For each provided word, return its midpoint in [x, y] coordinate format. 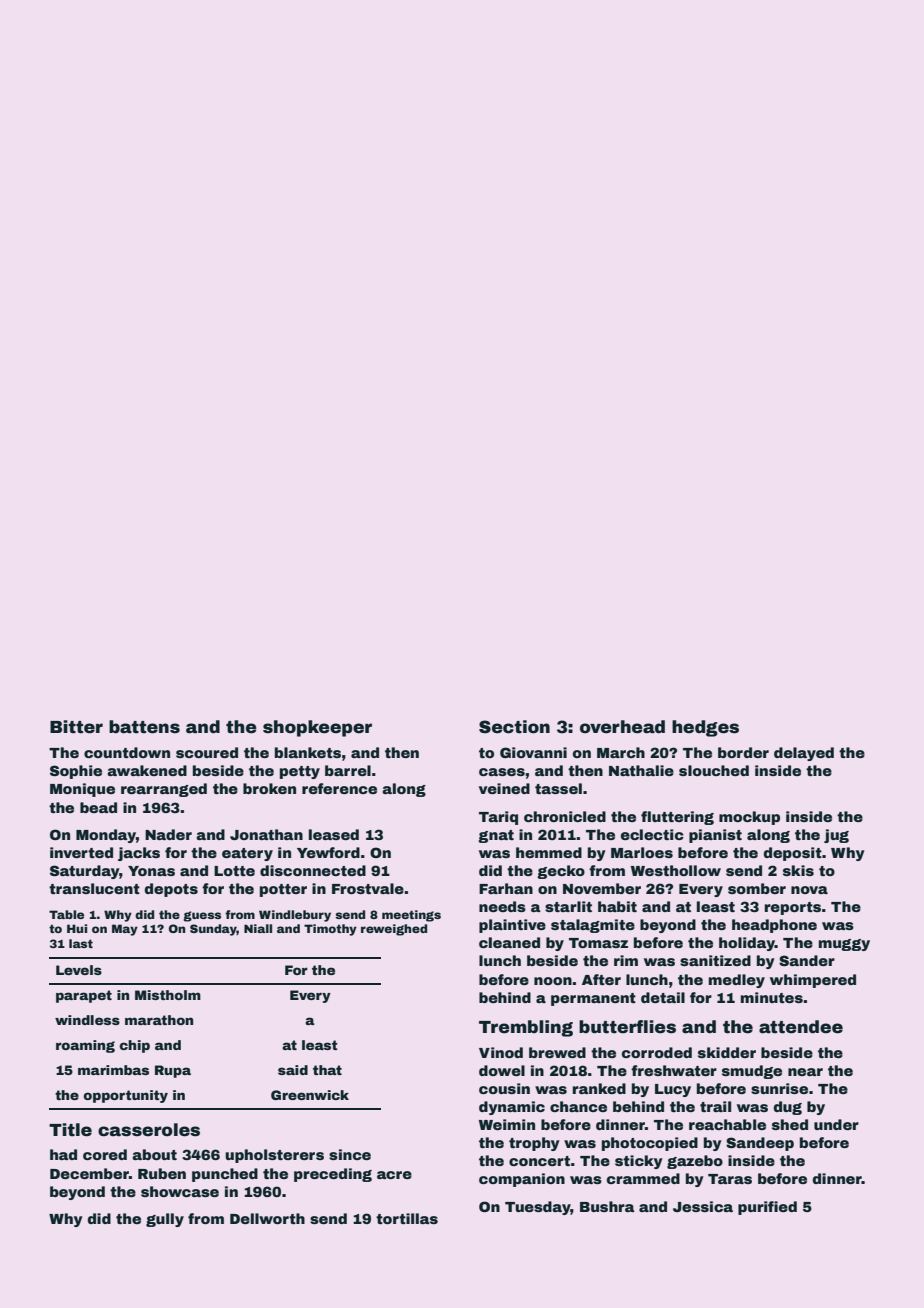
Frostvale [368, 888]
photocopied [650, 1144]
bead [98, 807]
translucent [94, 888]
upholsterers [274, 1156]
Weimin [507, 1124]
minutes [772, 997]
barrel [348, 770]
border [743, 752]
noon [553, 981]
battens [144, 727]
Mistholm [168, 995]
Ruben [162, 1173]
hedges [705, 728]
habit [617, 906]
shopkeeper [317, 728]
